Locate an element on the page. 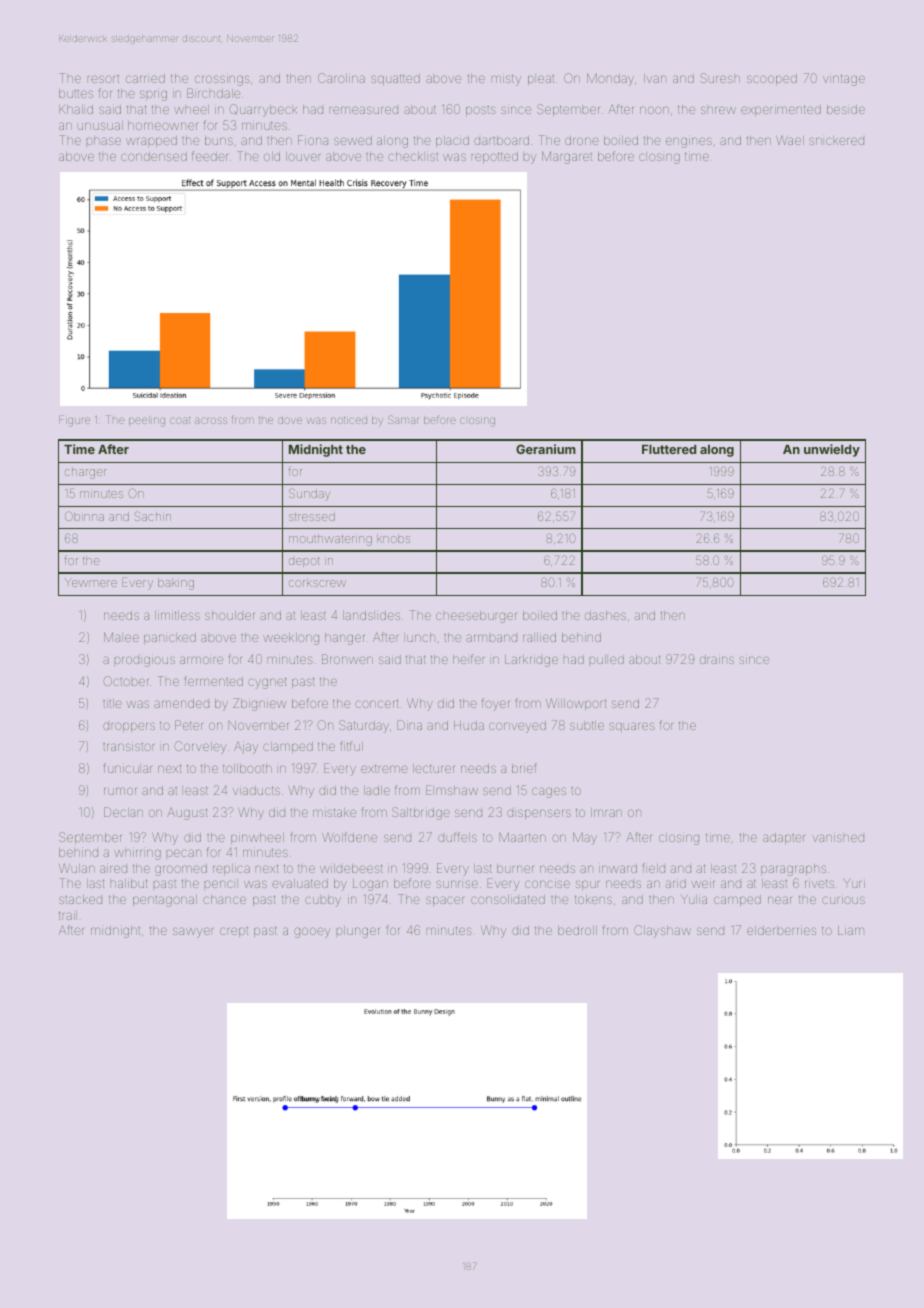 This page has width=924, height=1308. Obinna is located at coordinates (84, 516).
